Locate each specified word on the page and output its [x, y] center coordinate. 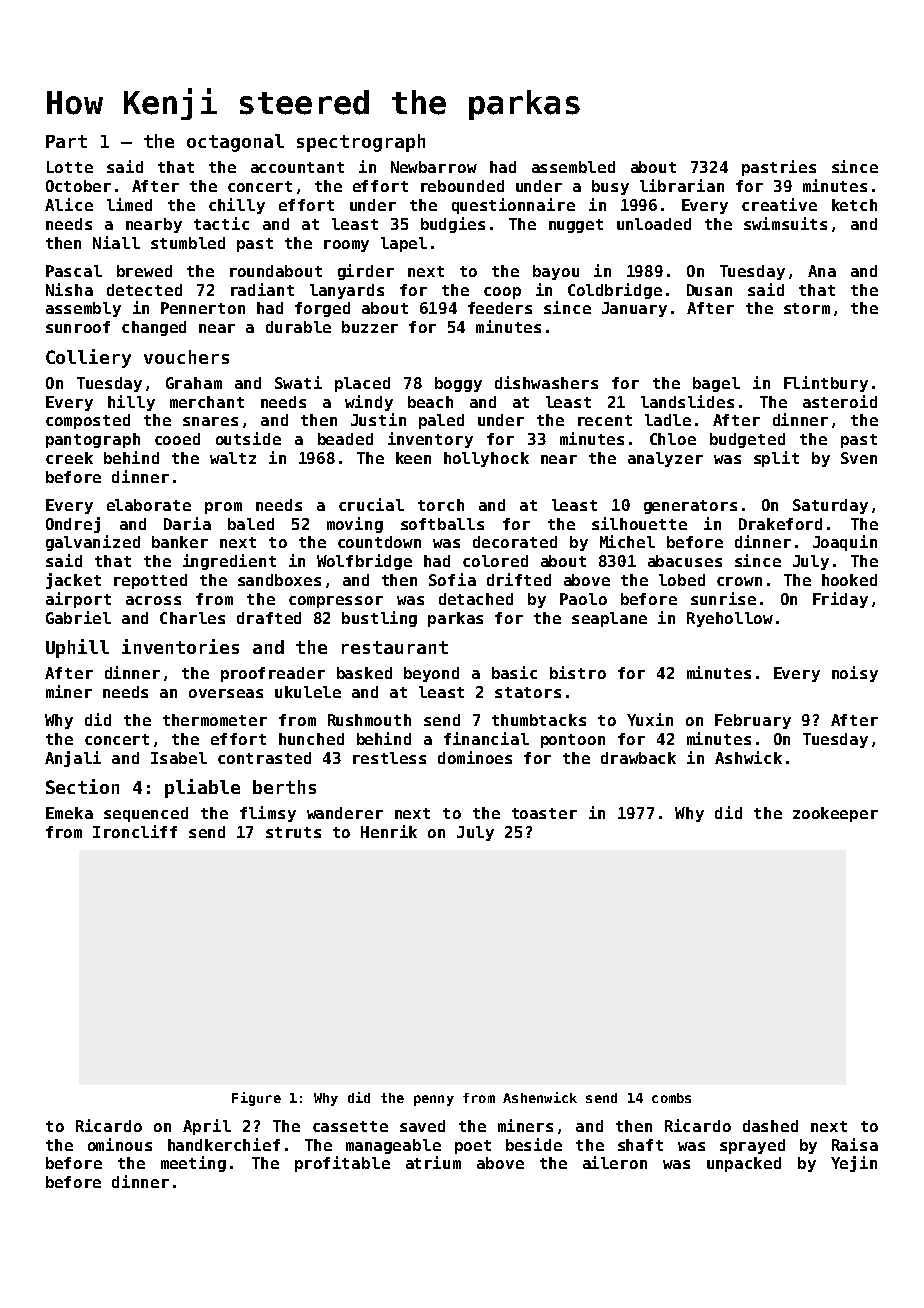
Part [66, 141]
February [753, 721]
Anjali [73, 759]
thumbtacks [539, 720]
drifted [519, 579]
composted [88, 421]
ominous [120, 1144]
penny [434, 1100]
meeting [193, 1164]
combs [671, 1098]
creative [779, 204]
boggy [458, 384]
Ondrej [73, 525]
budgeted [747, 440]
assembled [573, 167]
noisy [855, 674]
